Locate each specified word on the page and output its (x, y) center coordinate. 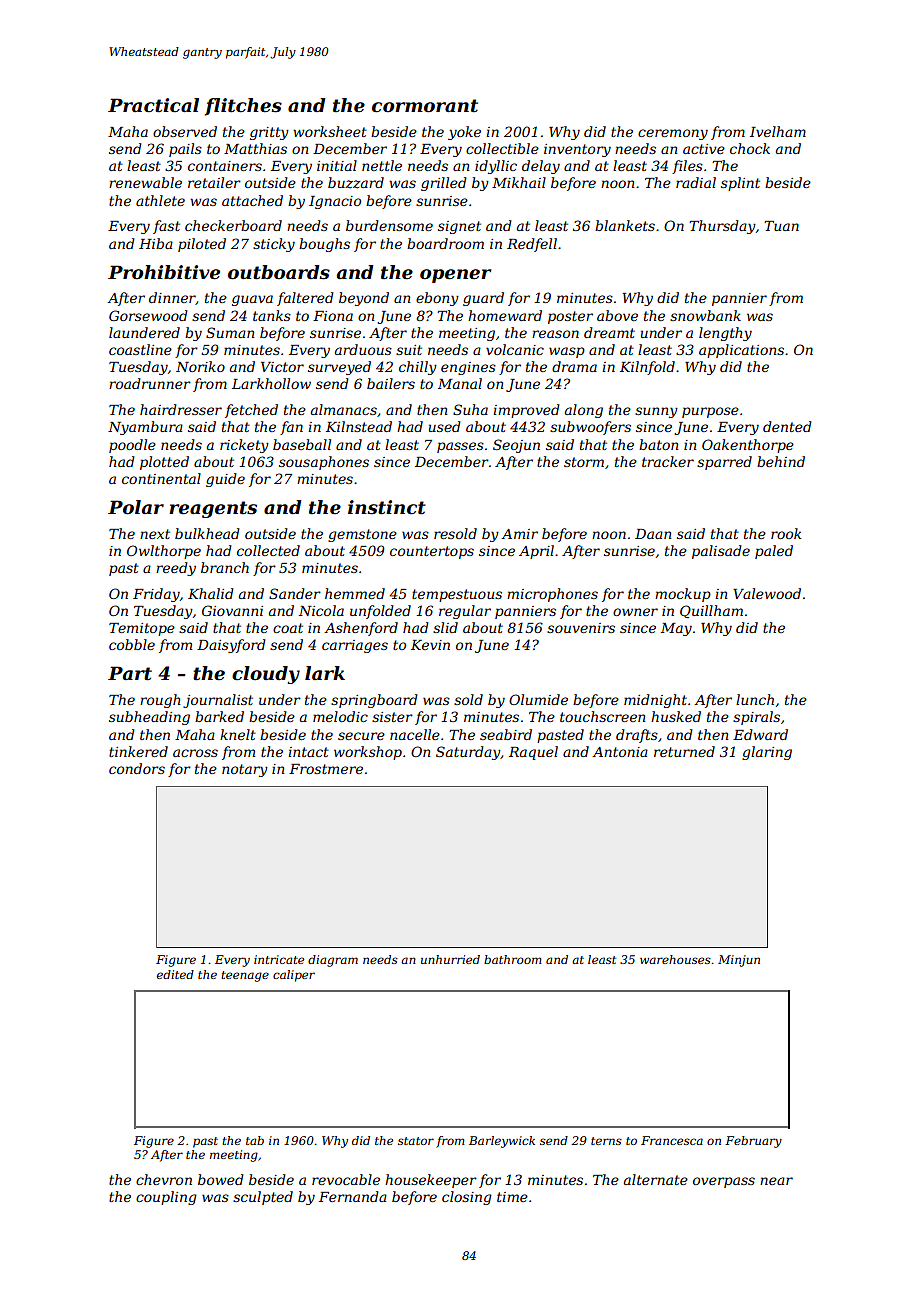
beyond (364, 299)
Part (130, 673)
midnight (655, 701)
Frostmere (326, 769)
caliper (294, 976)
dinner (172, 298)
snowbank (705, 315)
